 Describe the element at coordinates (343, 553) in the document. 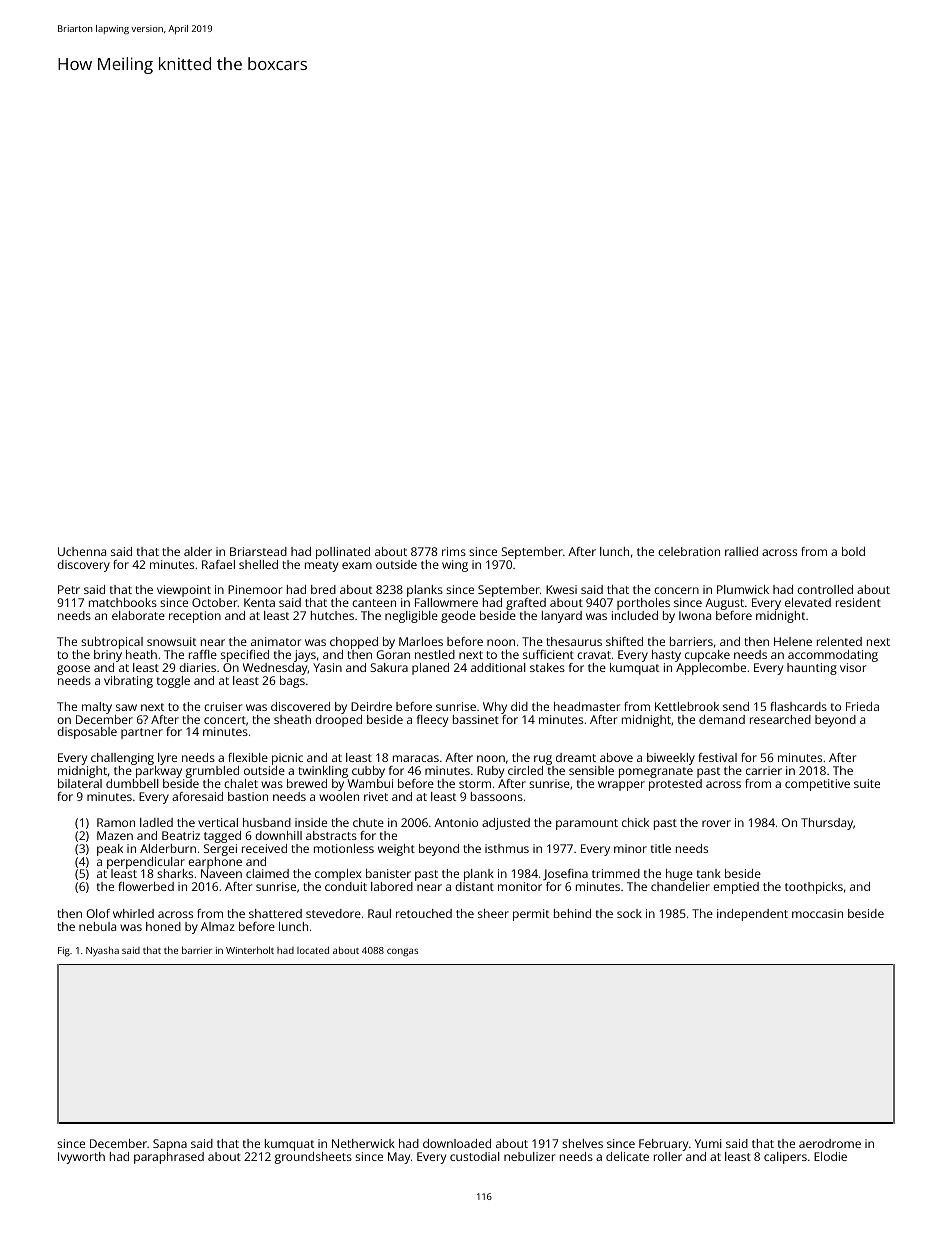

I see `pollinated` at that location.
